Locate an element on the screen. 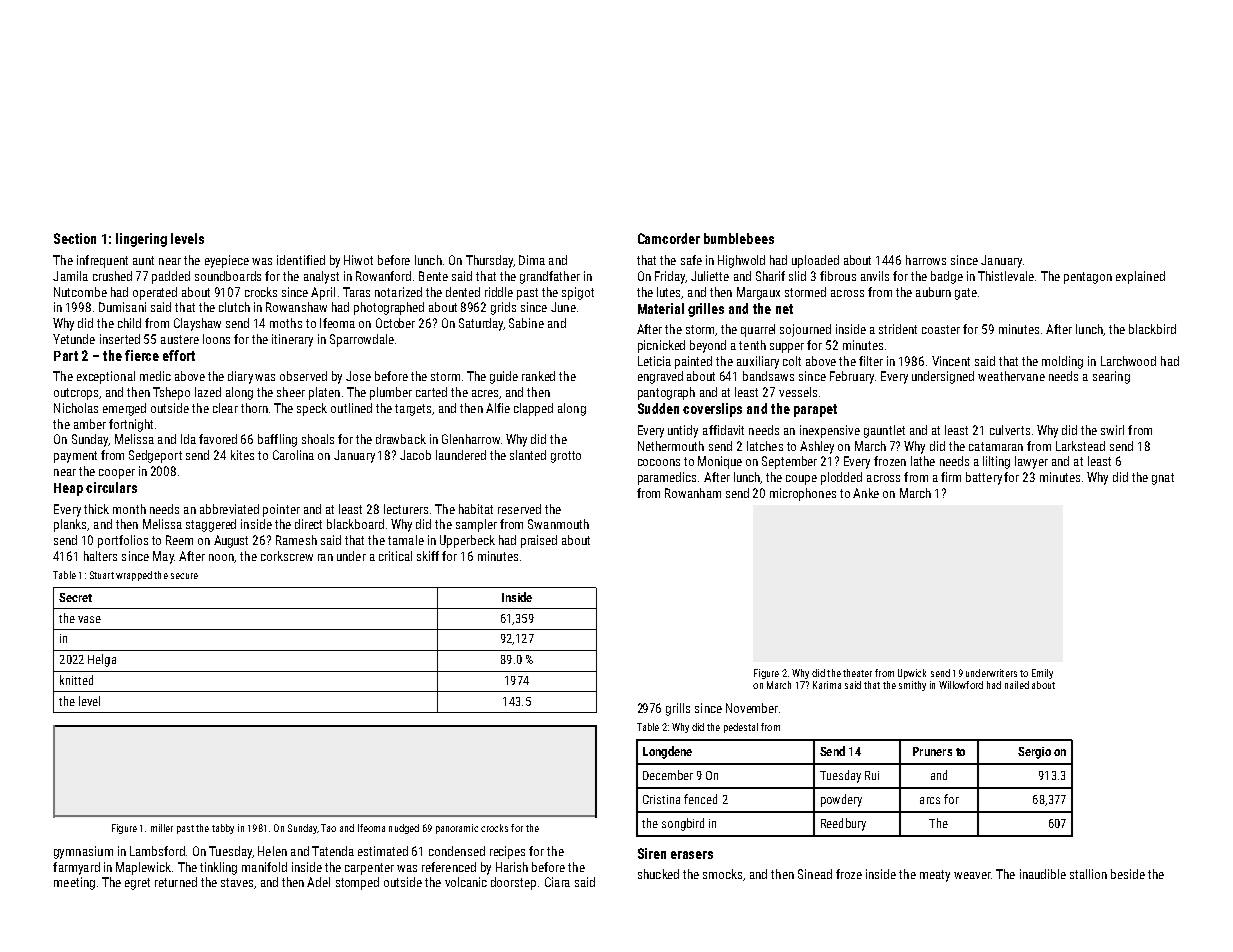  grills is located at coordinates (678, 709).
